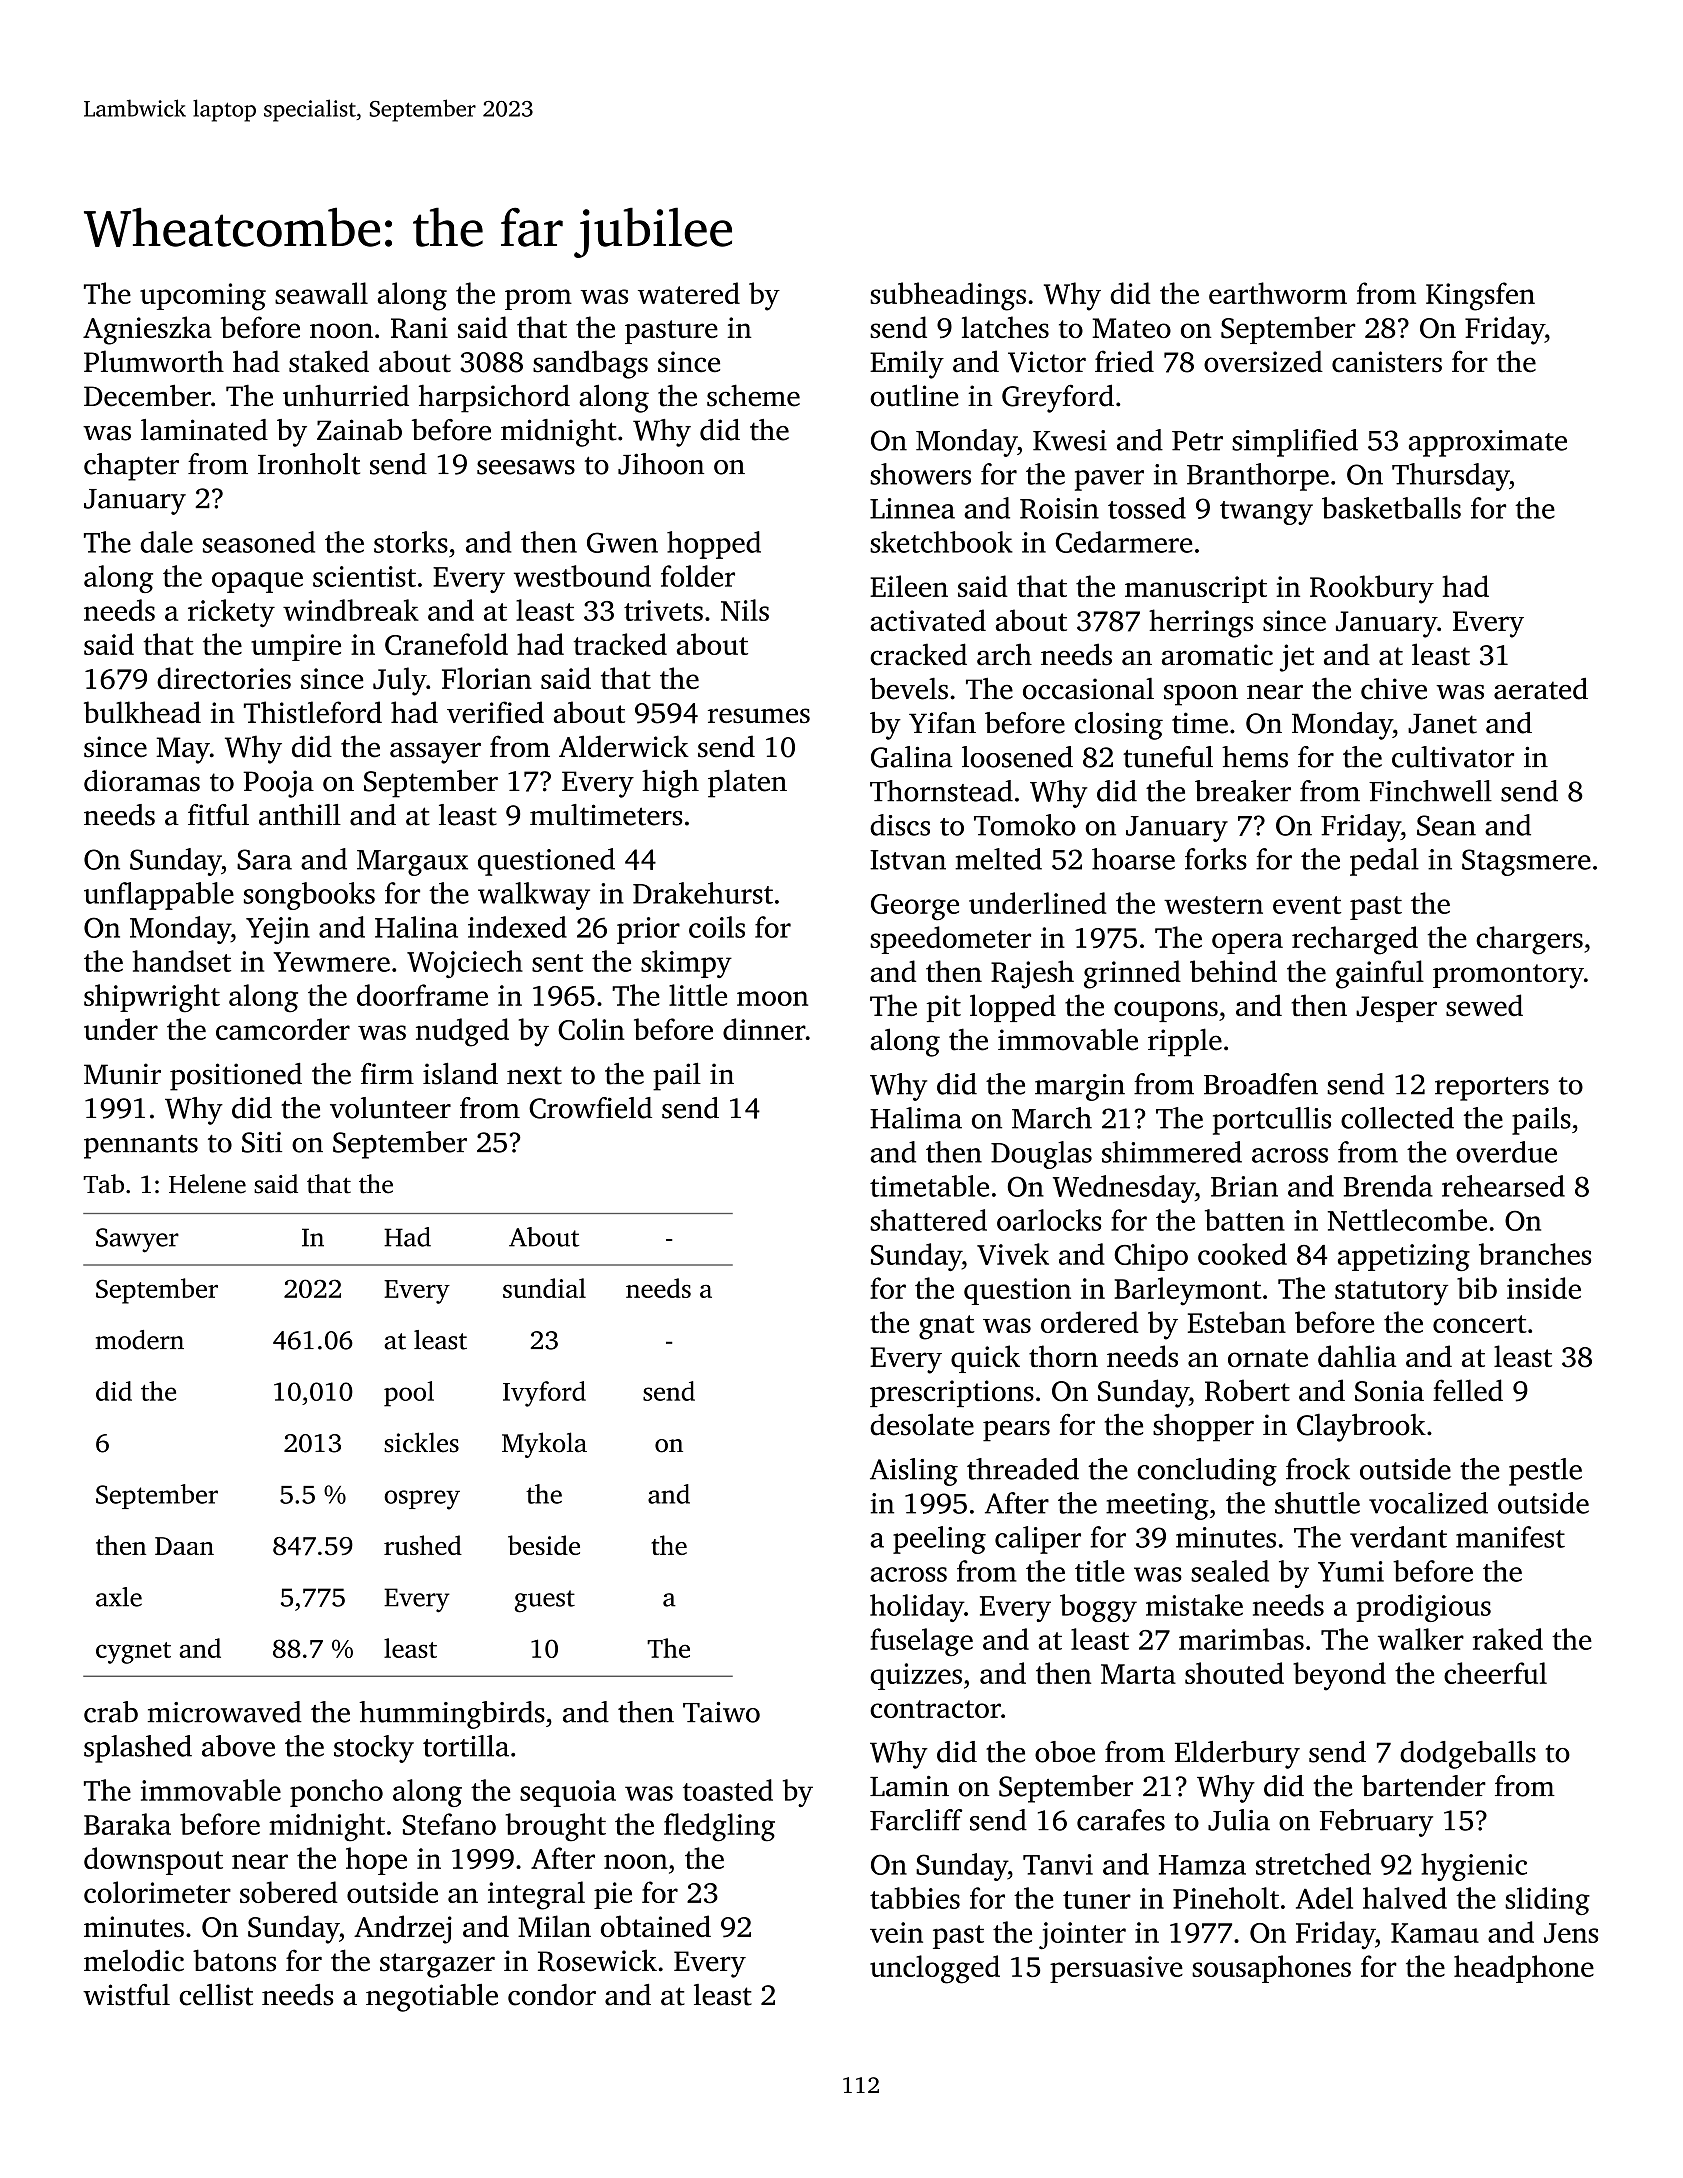 Image resolution: width=1683 pixels, height=2178 pixels. What do you see at coordinates (1247, 1390) in the screenshot?
I see `Robert` at bounding box center [1247, 1390].
